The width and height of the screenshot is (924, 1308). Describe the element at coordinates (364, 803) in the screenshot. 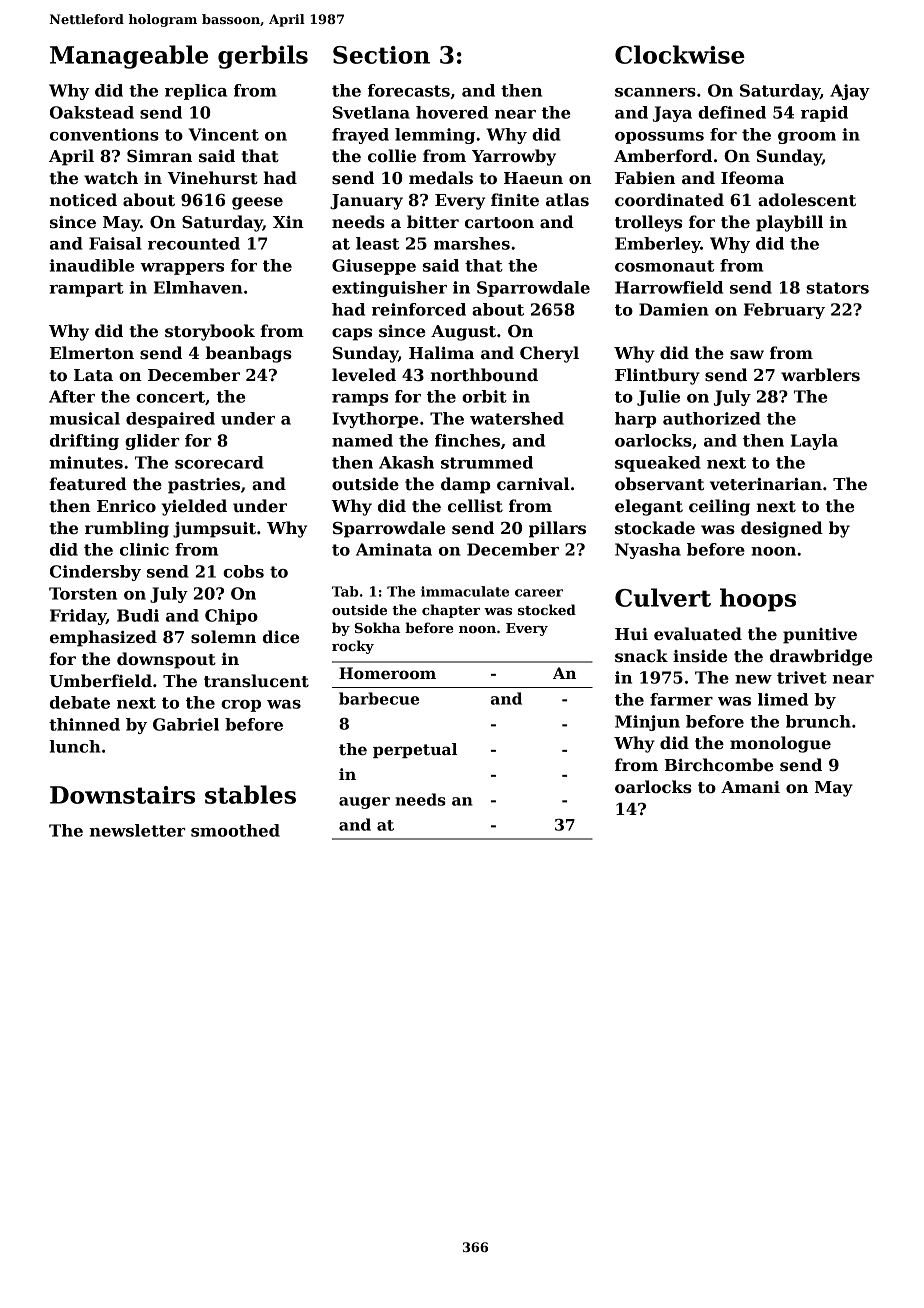

I see `auger` at that location.
